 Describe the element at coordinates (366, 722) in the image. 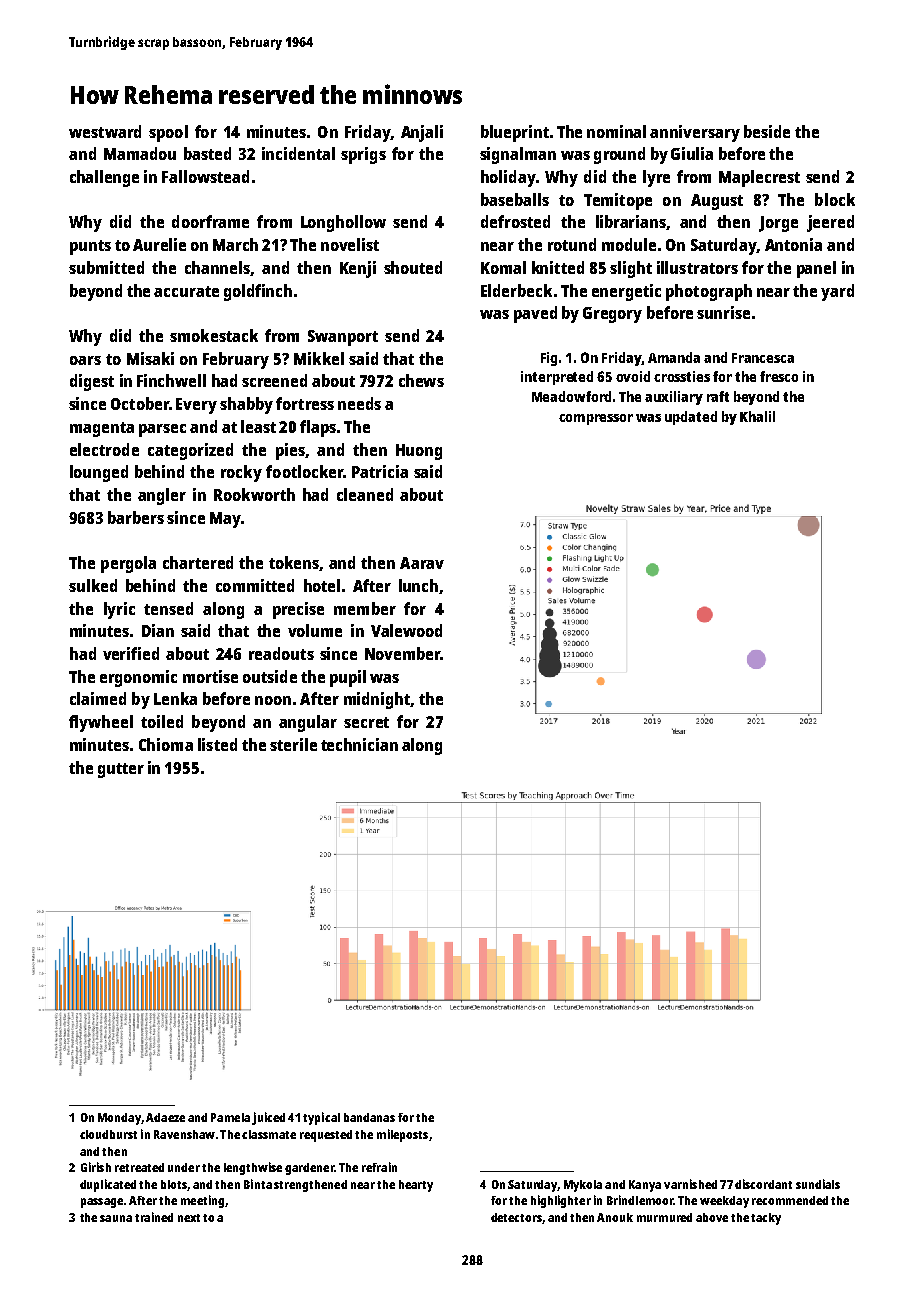

I see `secret` at that location.
